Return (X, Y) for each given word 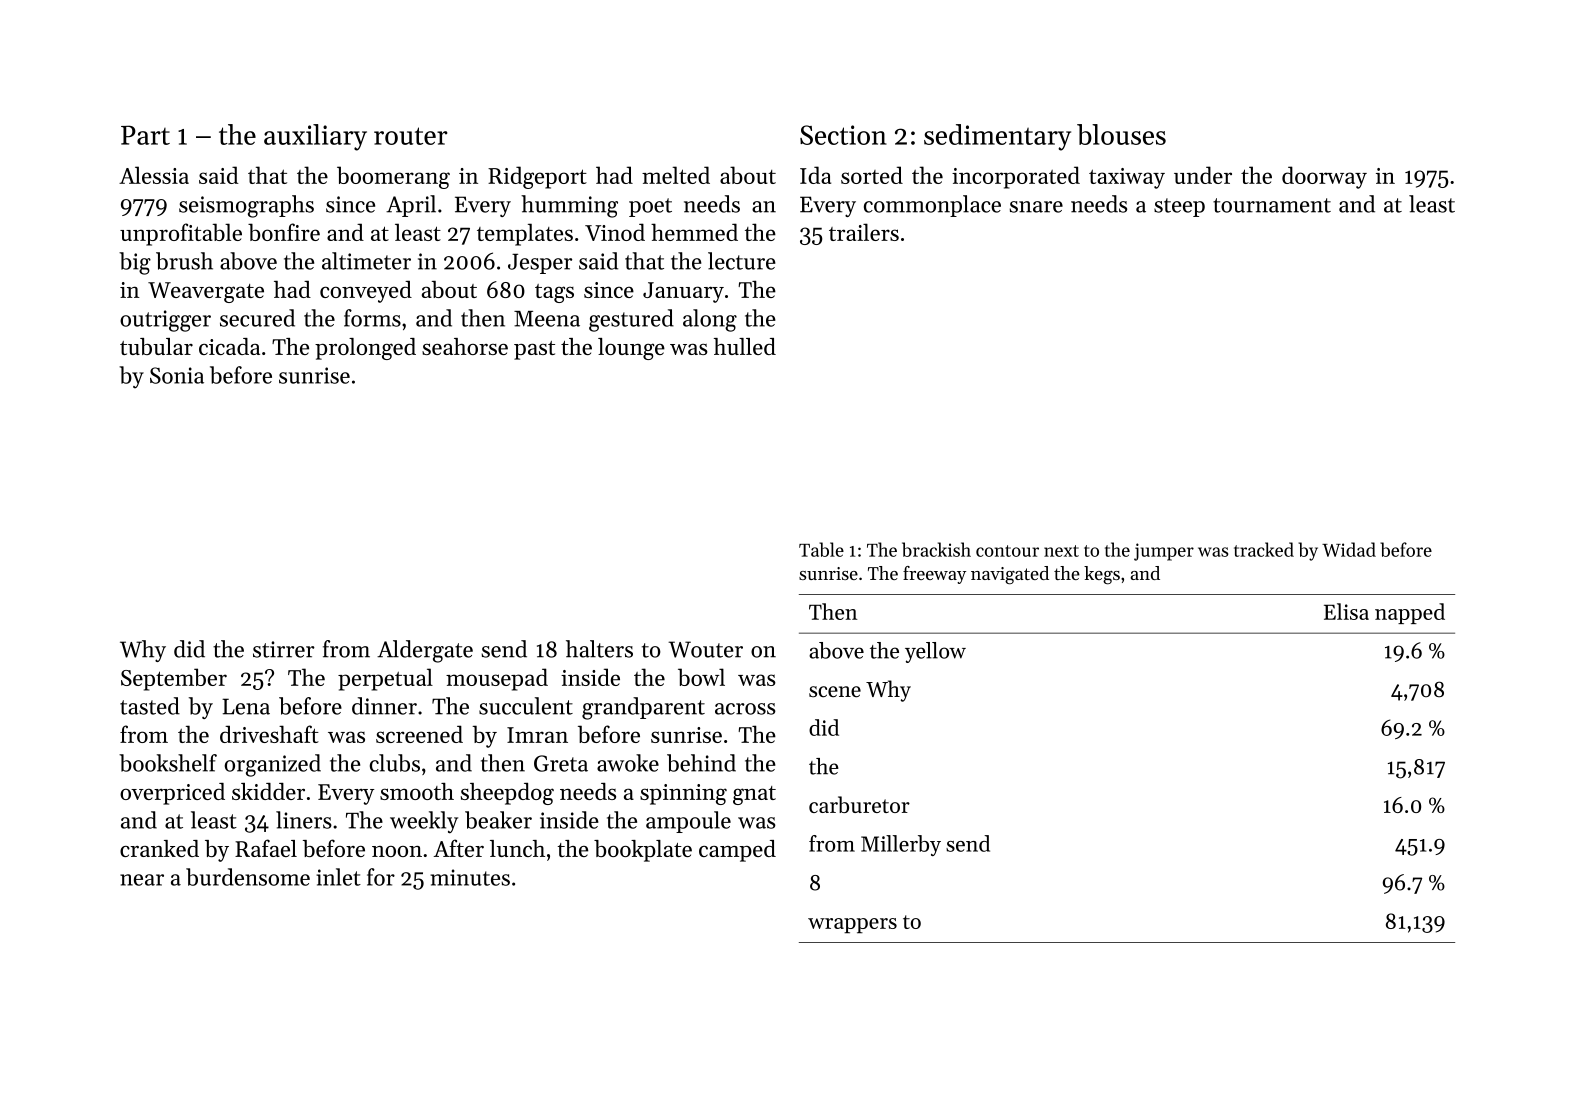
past (534, 350)
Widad (1349, 549)
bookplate (643, 851)
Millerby (901, 845)
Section (843, 135)
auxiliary (315, 137)
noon (397, 851)
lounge (631, 349)
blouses (1121, 134)
